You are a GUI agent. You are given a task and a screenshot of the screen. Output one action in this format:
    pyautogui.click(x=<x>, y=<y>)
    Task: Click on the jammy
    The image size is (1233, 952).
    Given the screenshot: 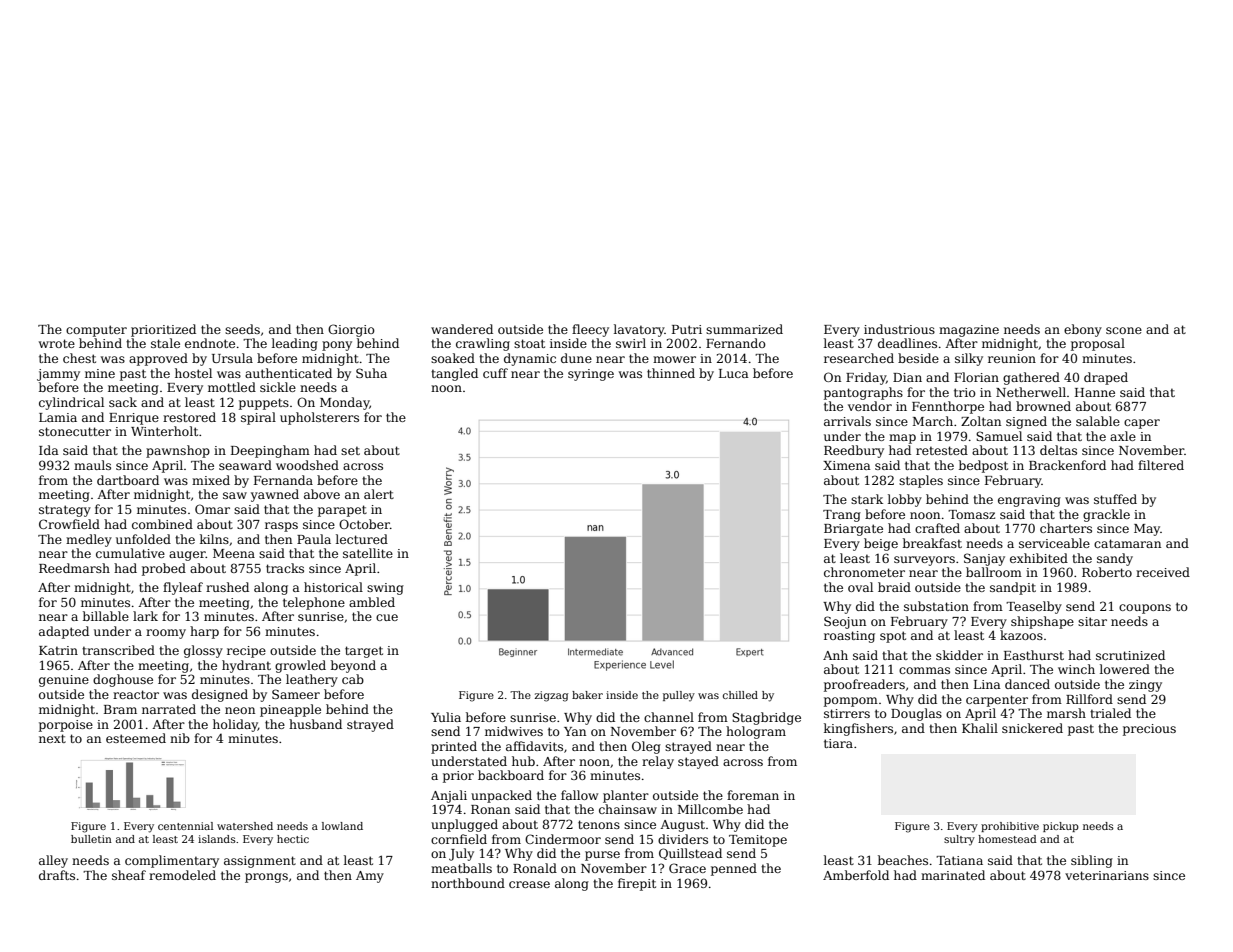 What is the action you would take?
    pyautogui.click(x=58, y=375)
